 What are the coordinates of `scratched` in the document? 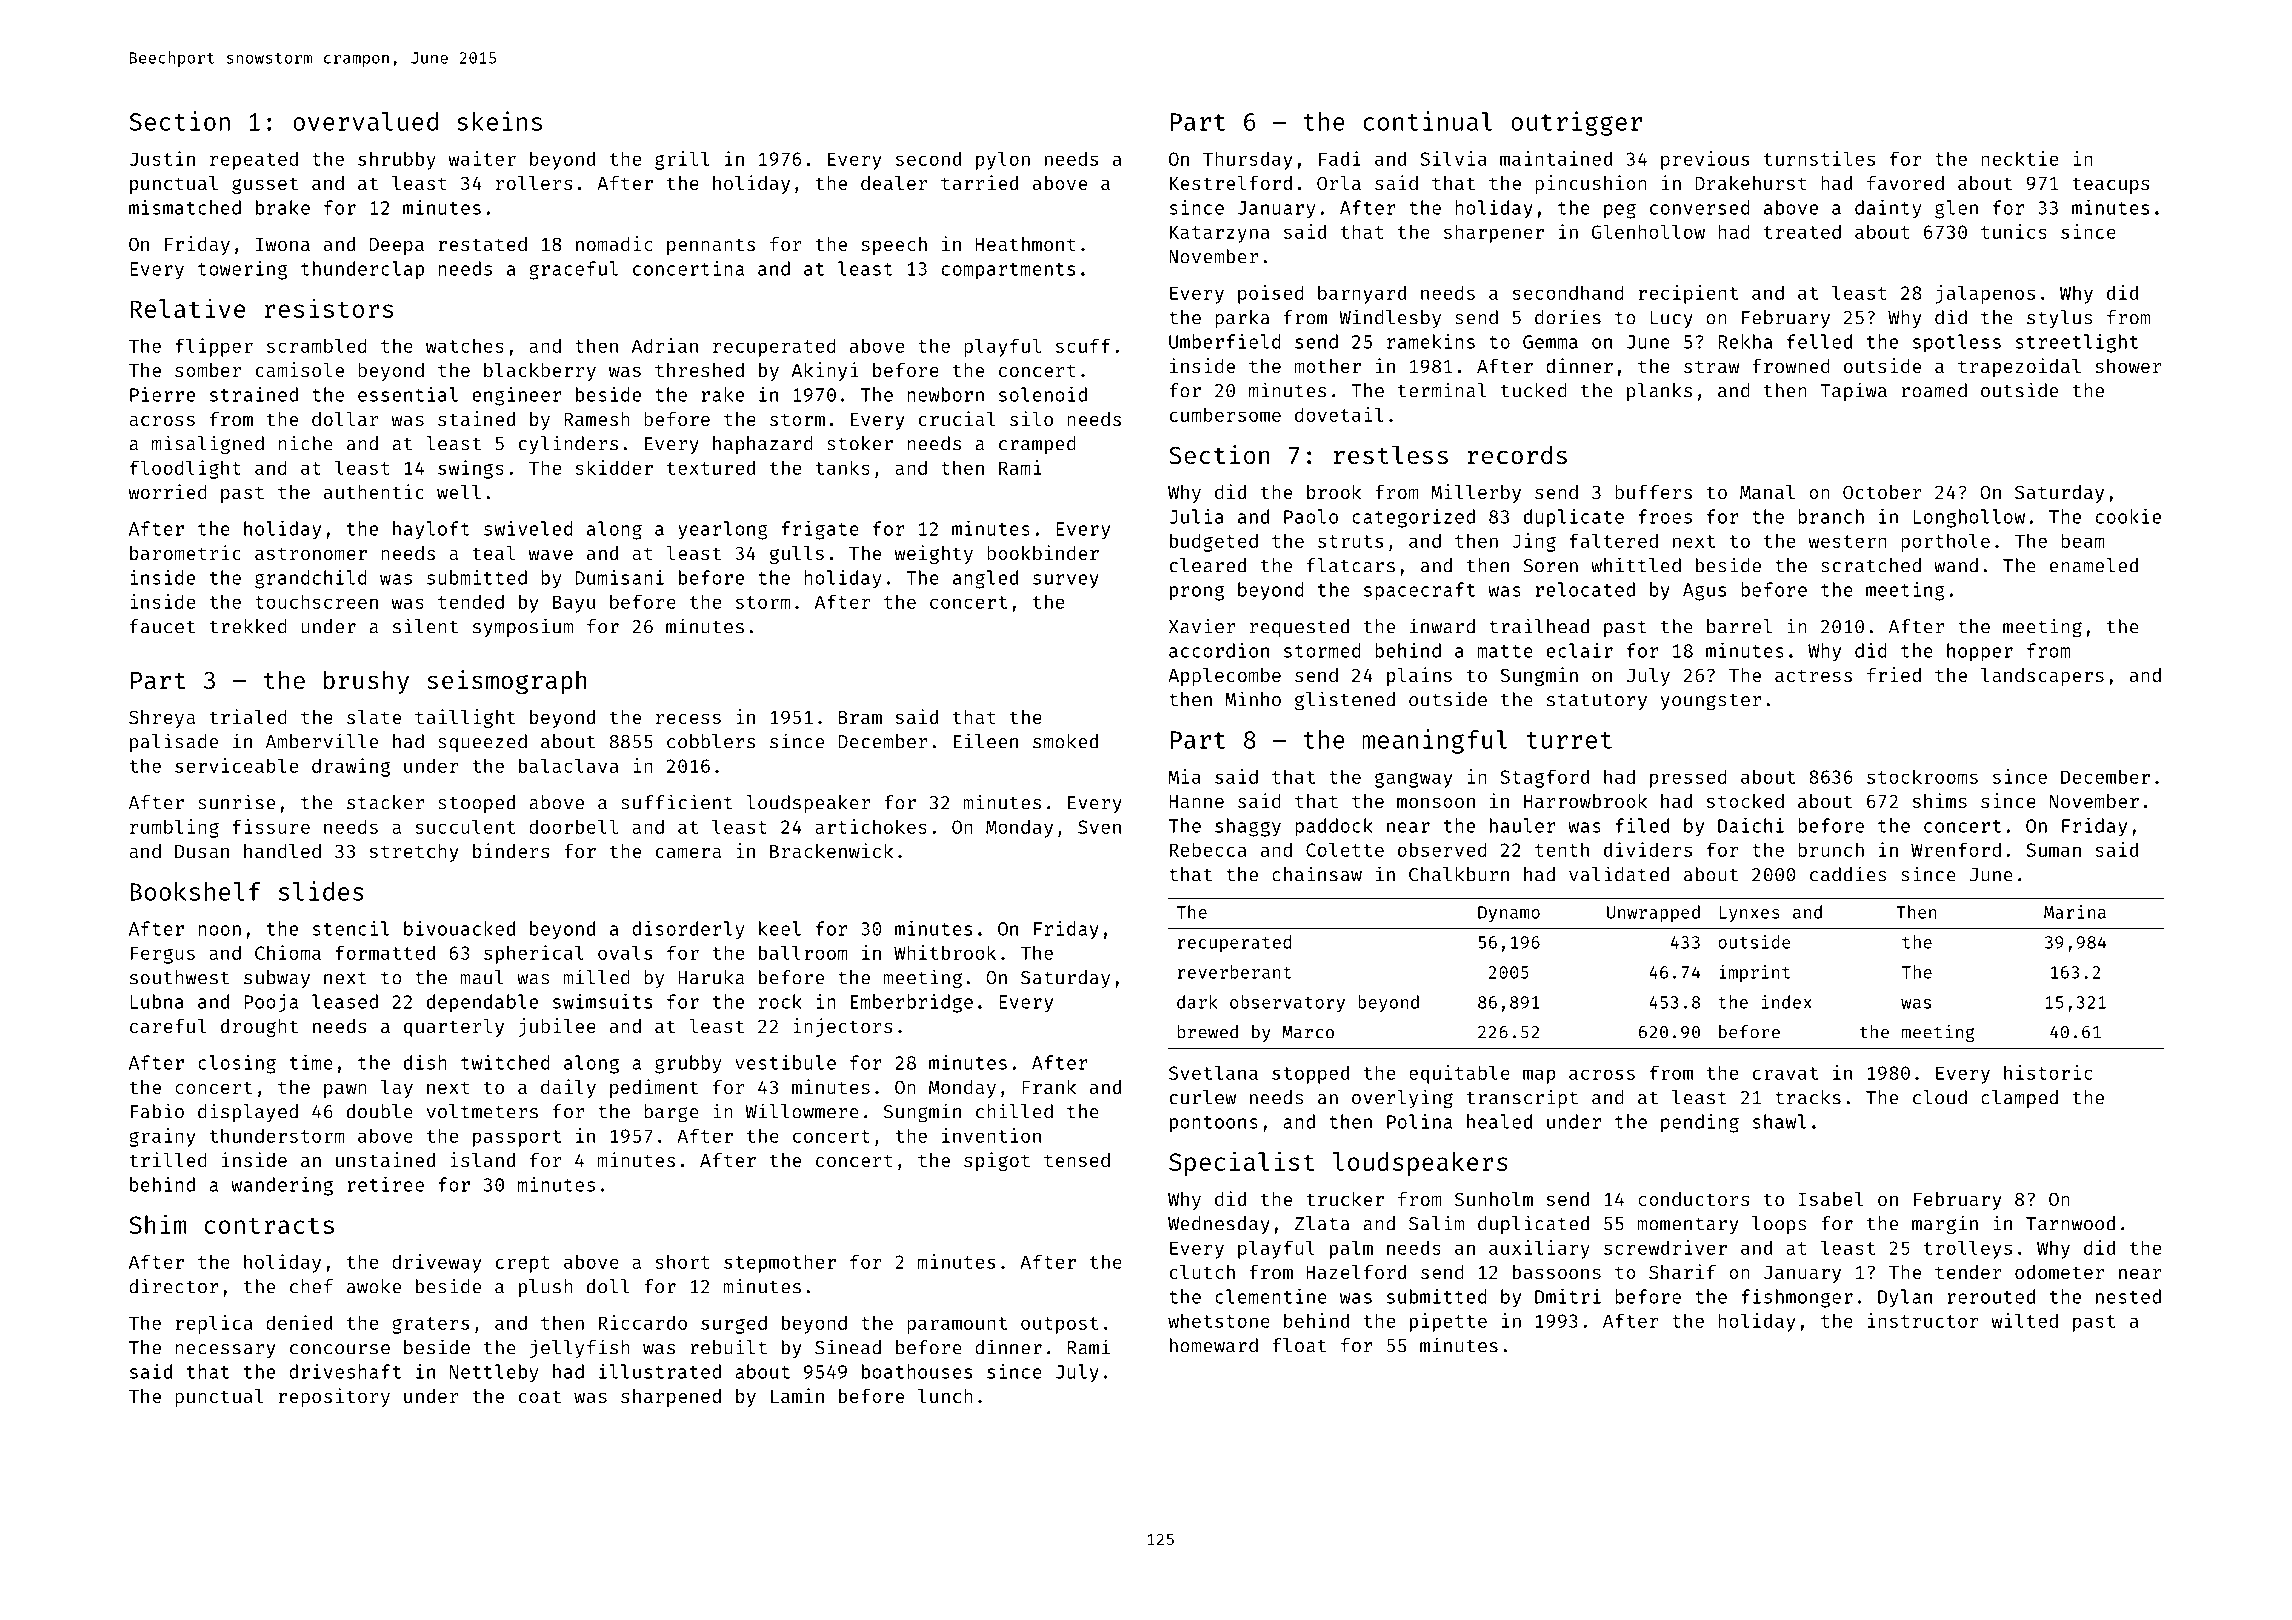 It's located at (1871, 565).
